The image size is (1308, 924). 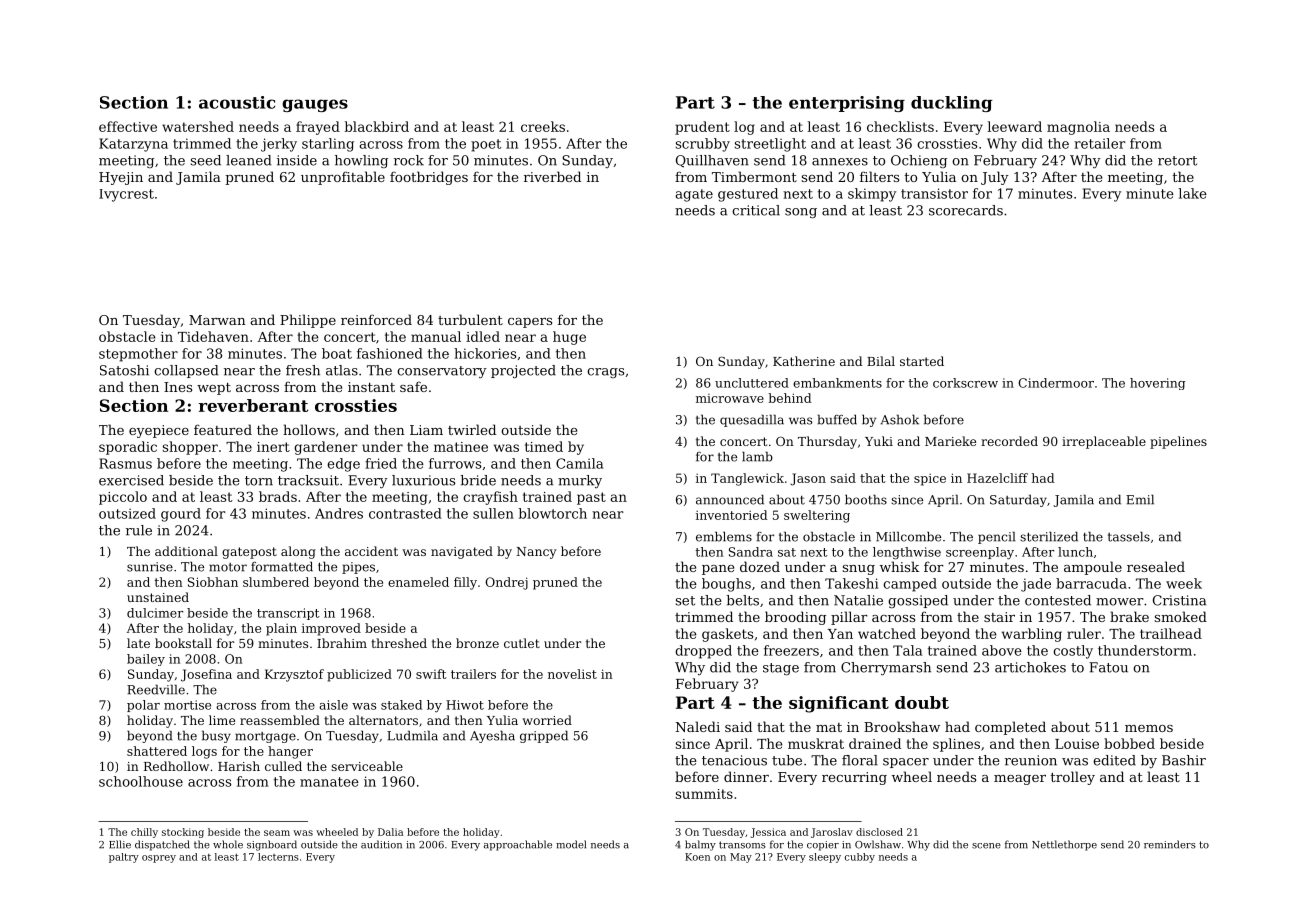 What do you see at coordinates (804, 361) in the page?
I see `Katherine` at bounding box center [804, 361].
